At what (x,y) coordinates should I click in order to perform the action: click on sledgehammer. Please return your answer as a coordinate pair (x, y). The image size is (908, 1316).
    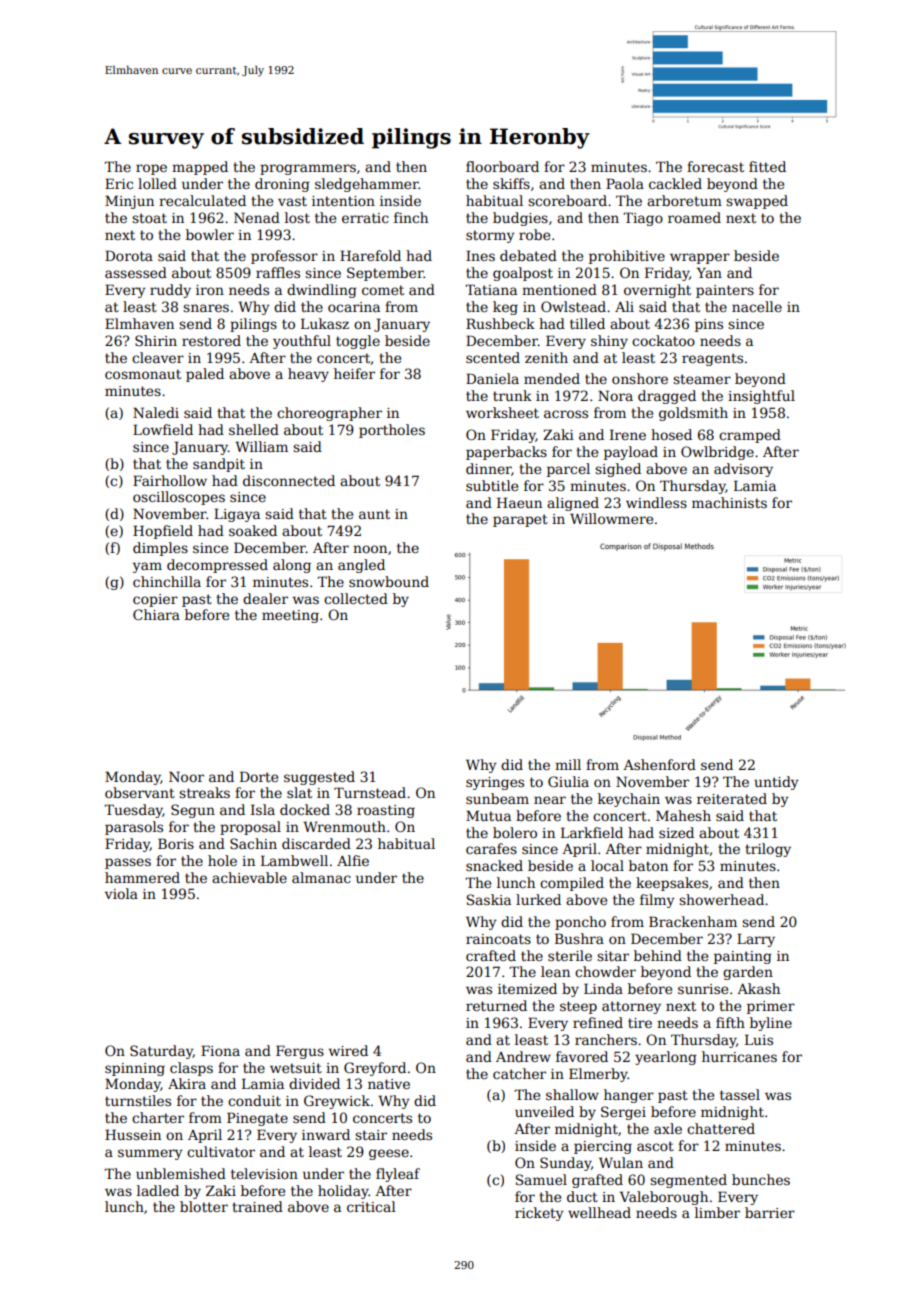
    Looking at the image, I should click on (367, 185).
